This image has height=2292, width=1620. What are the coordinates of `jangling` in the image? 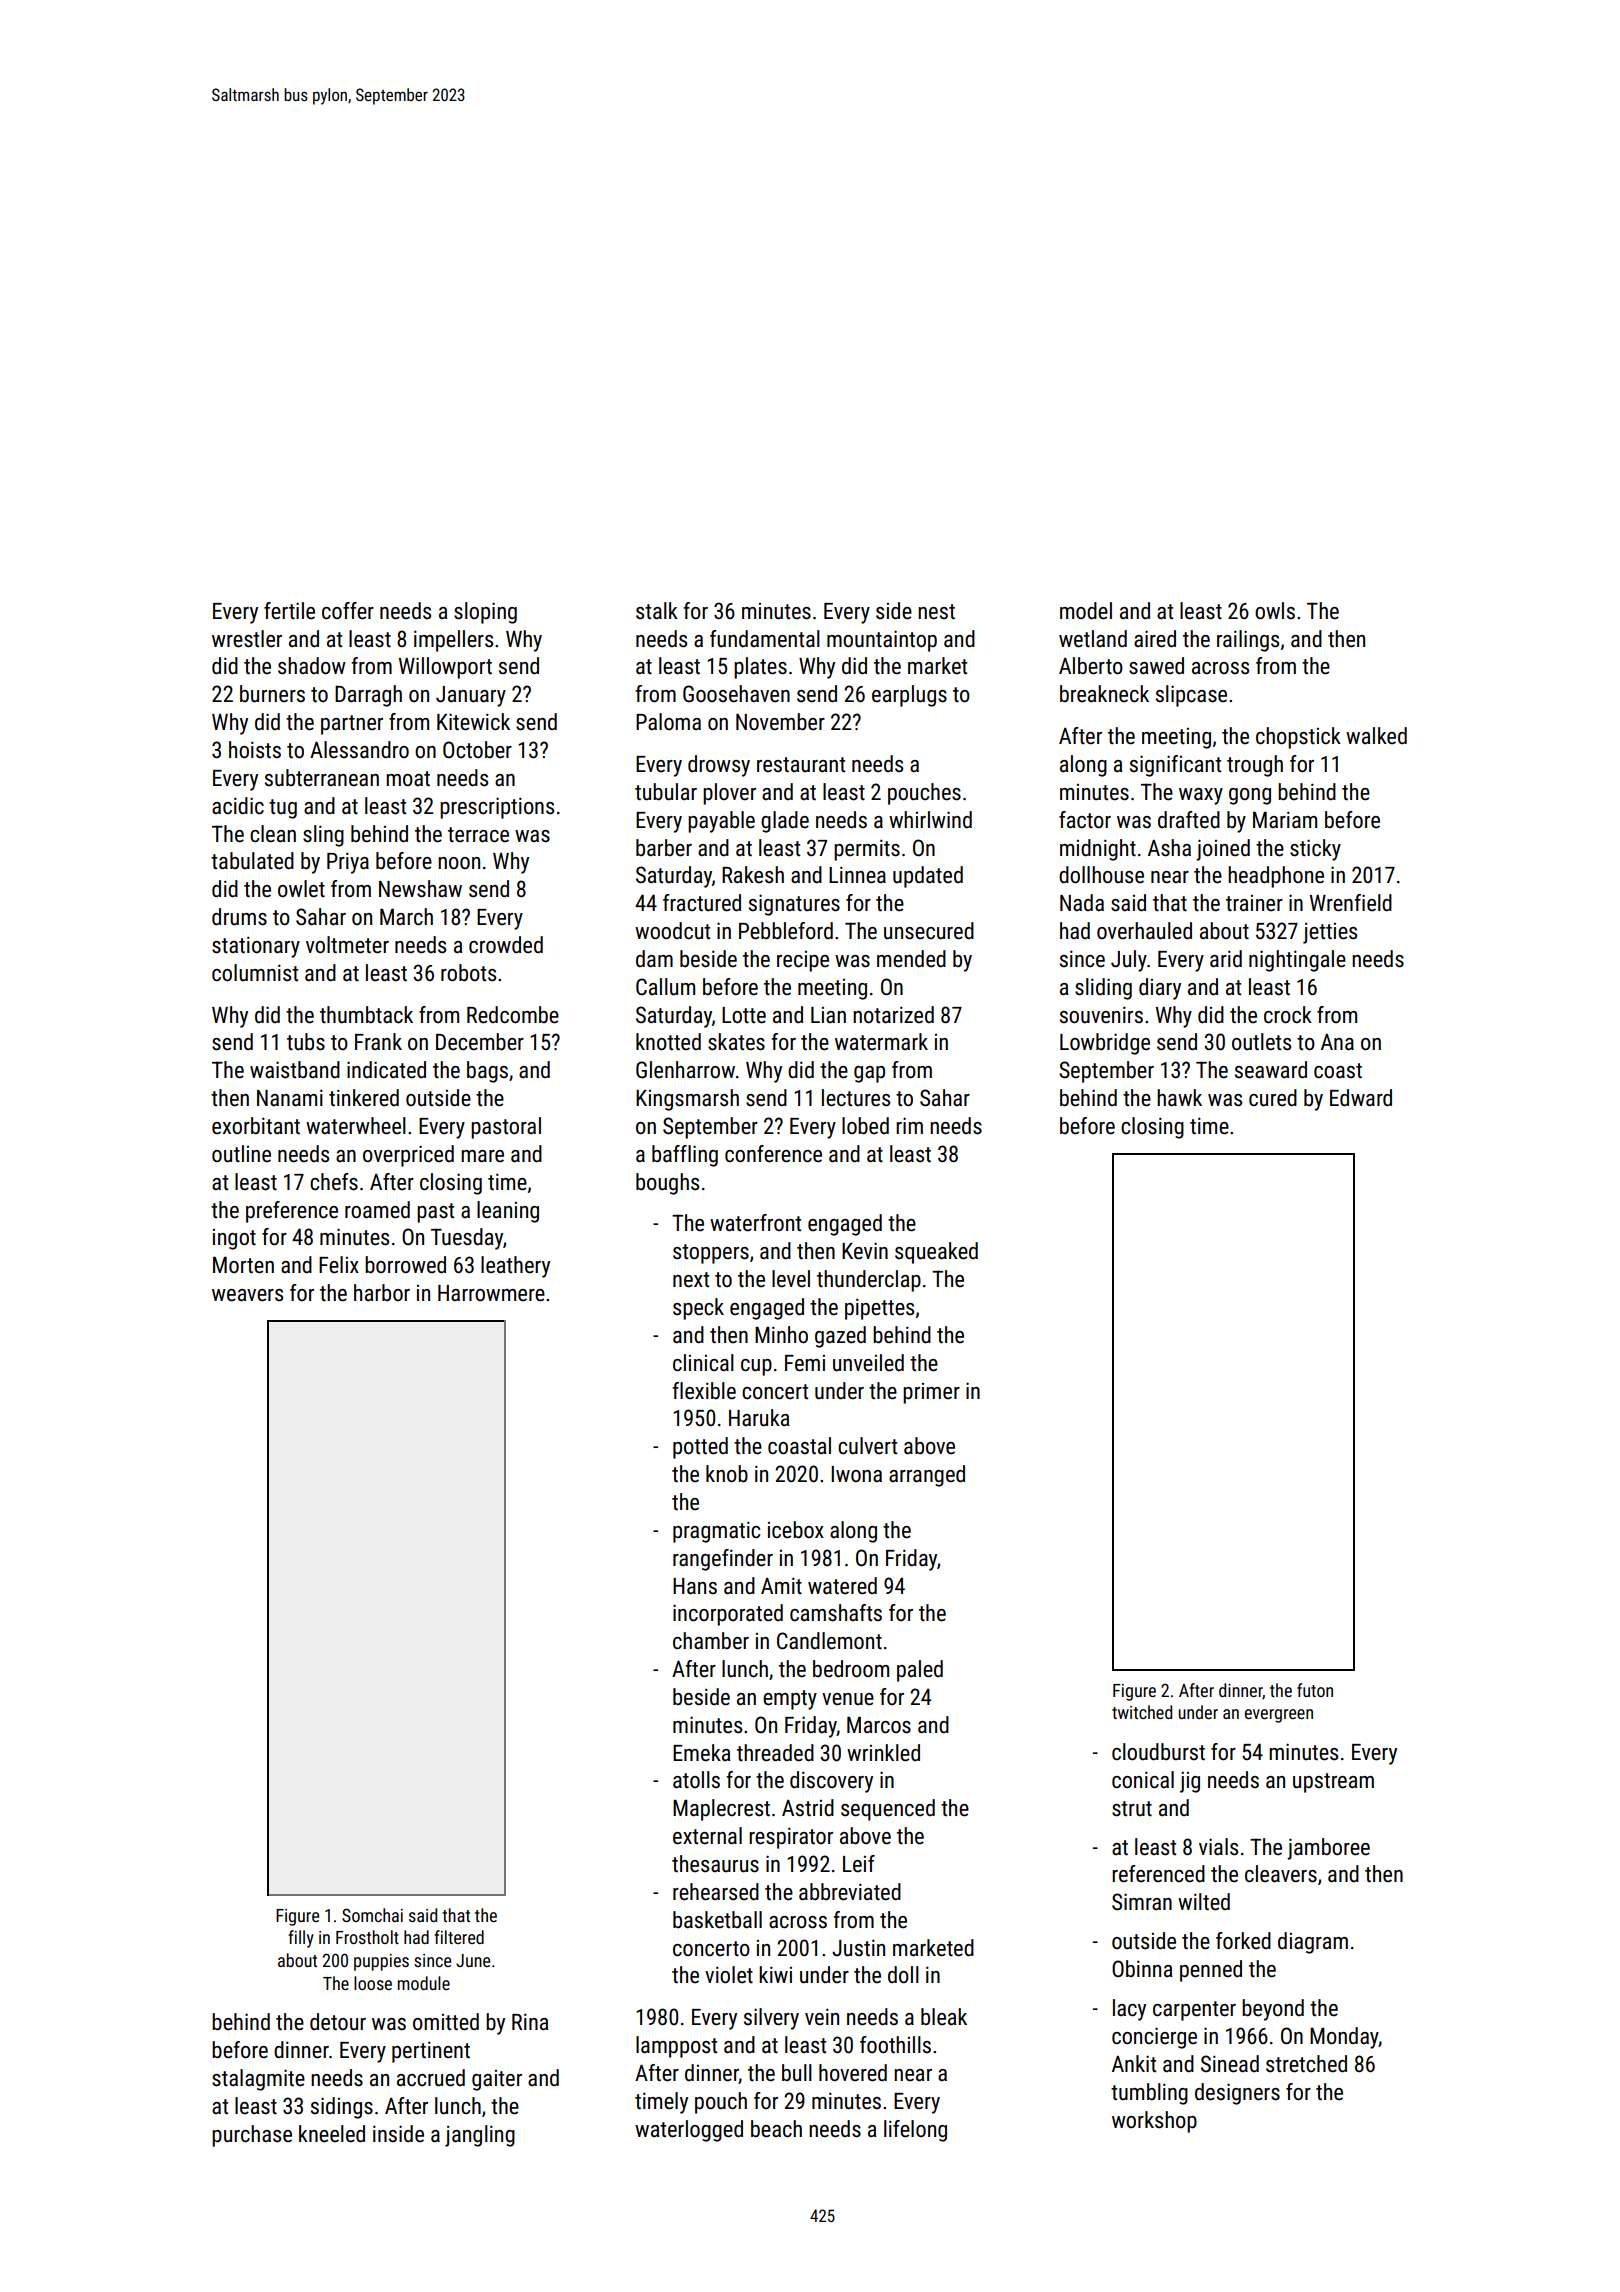 It's located at (480, 2136).
